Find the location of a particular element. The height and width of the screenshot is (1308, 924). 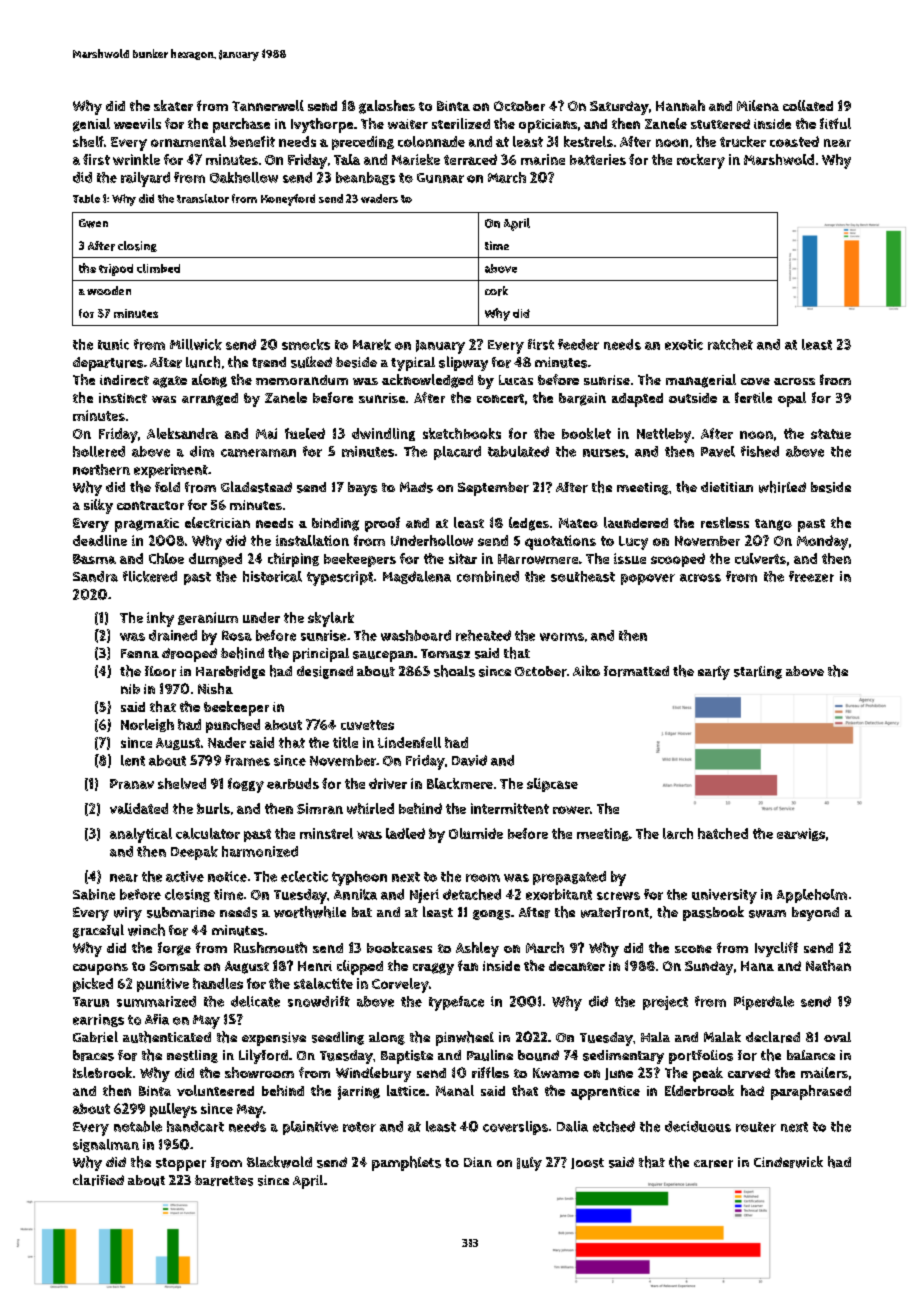

screws is located at coordinates (618, 896).
